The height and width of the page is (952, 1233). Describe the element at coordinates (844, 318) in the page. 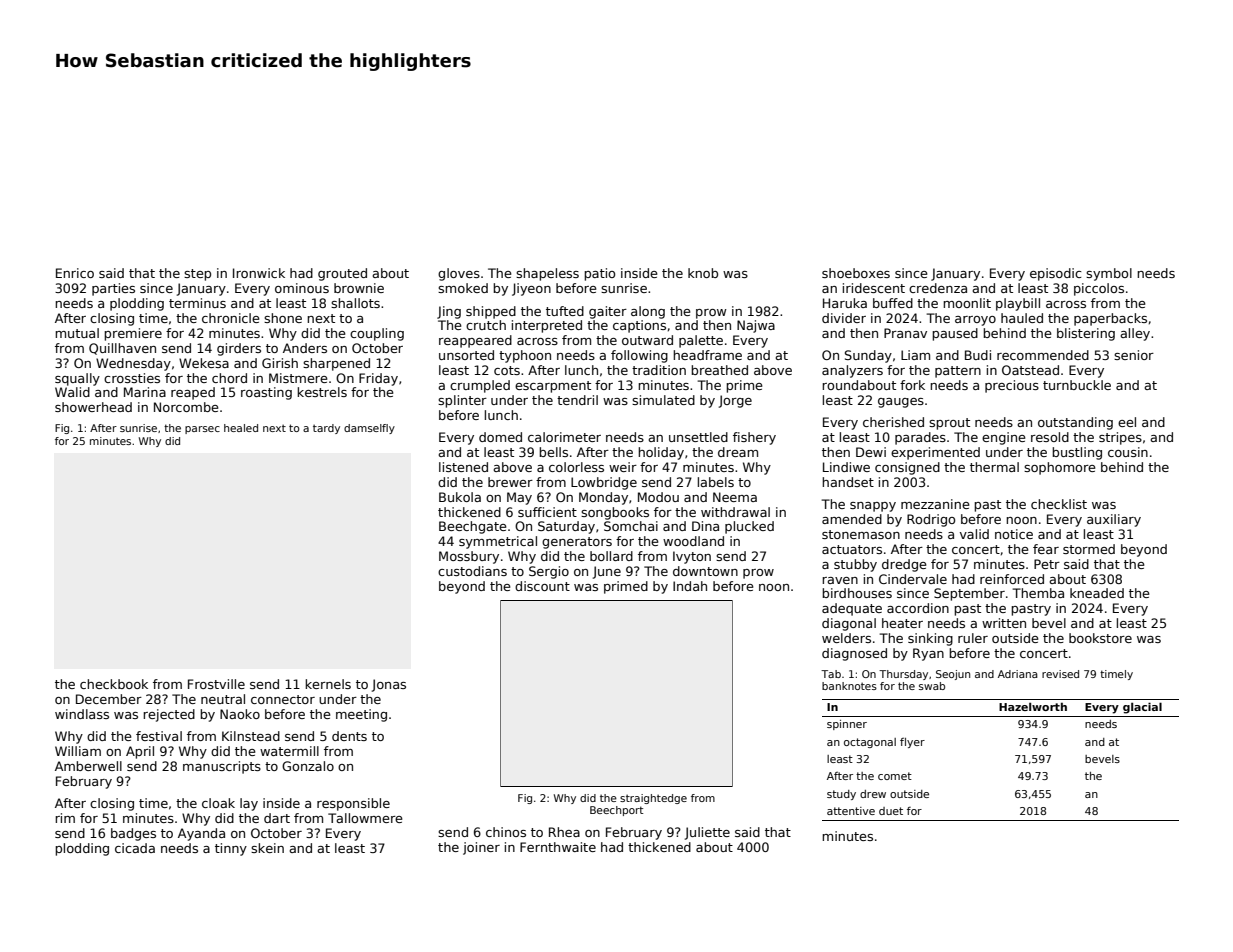

I see `divider` at that location.
